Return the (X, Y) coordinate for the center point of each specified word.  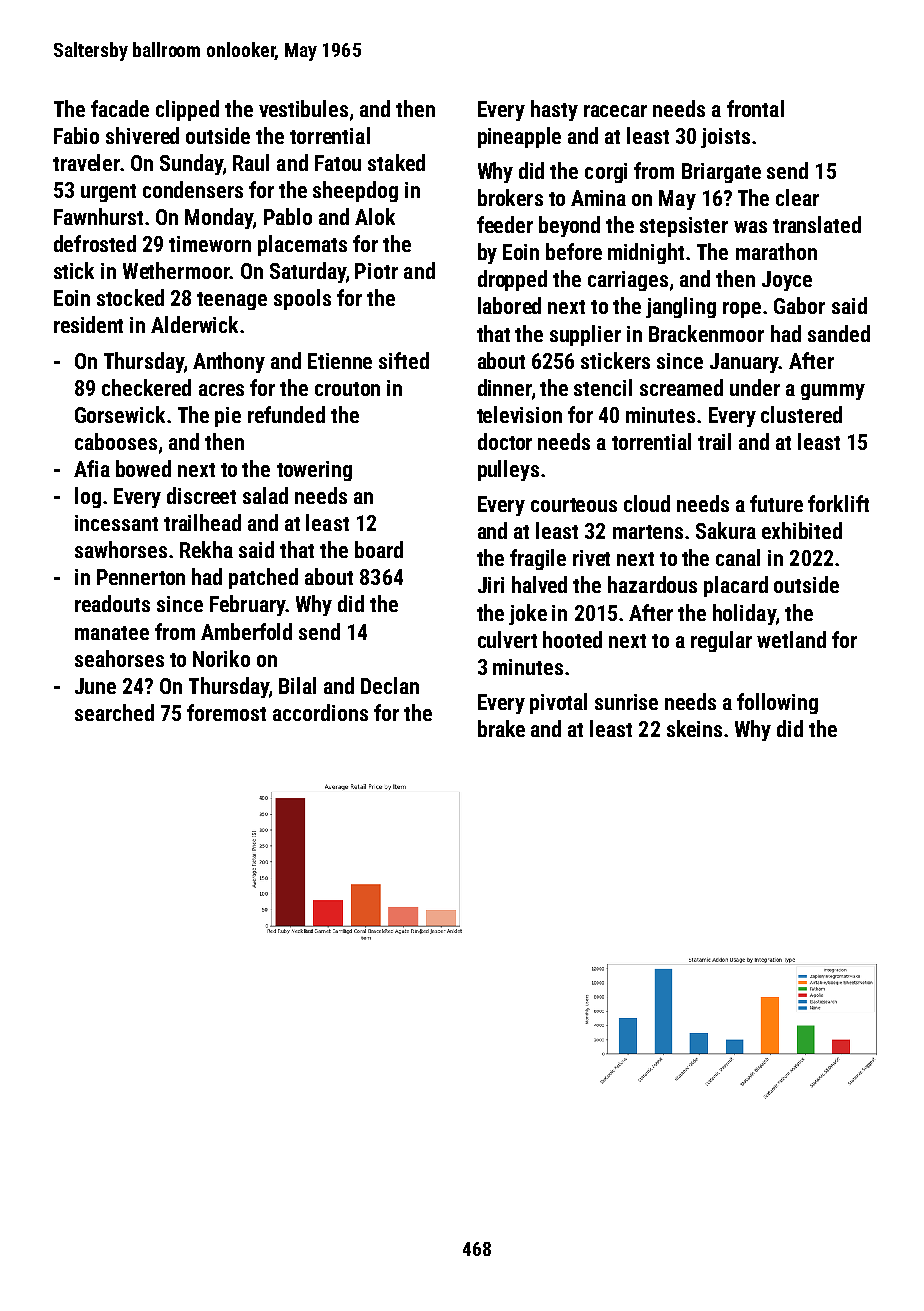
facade (120, 108)
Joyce (787, 281)
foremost (226, 712)
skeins (694, 728)
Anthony (229, 362)
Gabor (799, 305)
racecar (615, 111)
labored (509, 305)
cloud (647, 503)
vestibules (303, 108)
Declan (390, 685)
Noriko (221, 658)
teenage (232, 301)
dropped (512, 280)
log (88, 497)
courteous (574, 505)
